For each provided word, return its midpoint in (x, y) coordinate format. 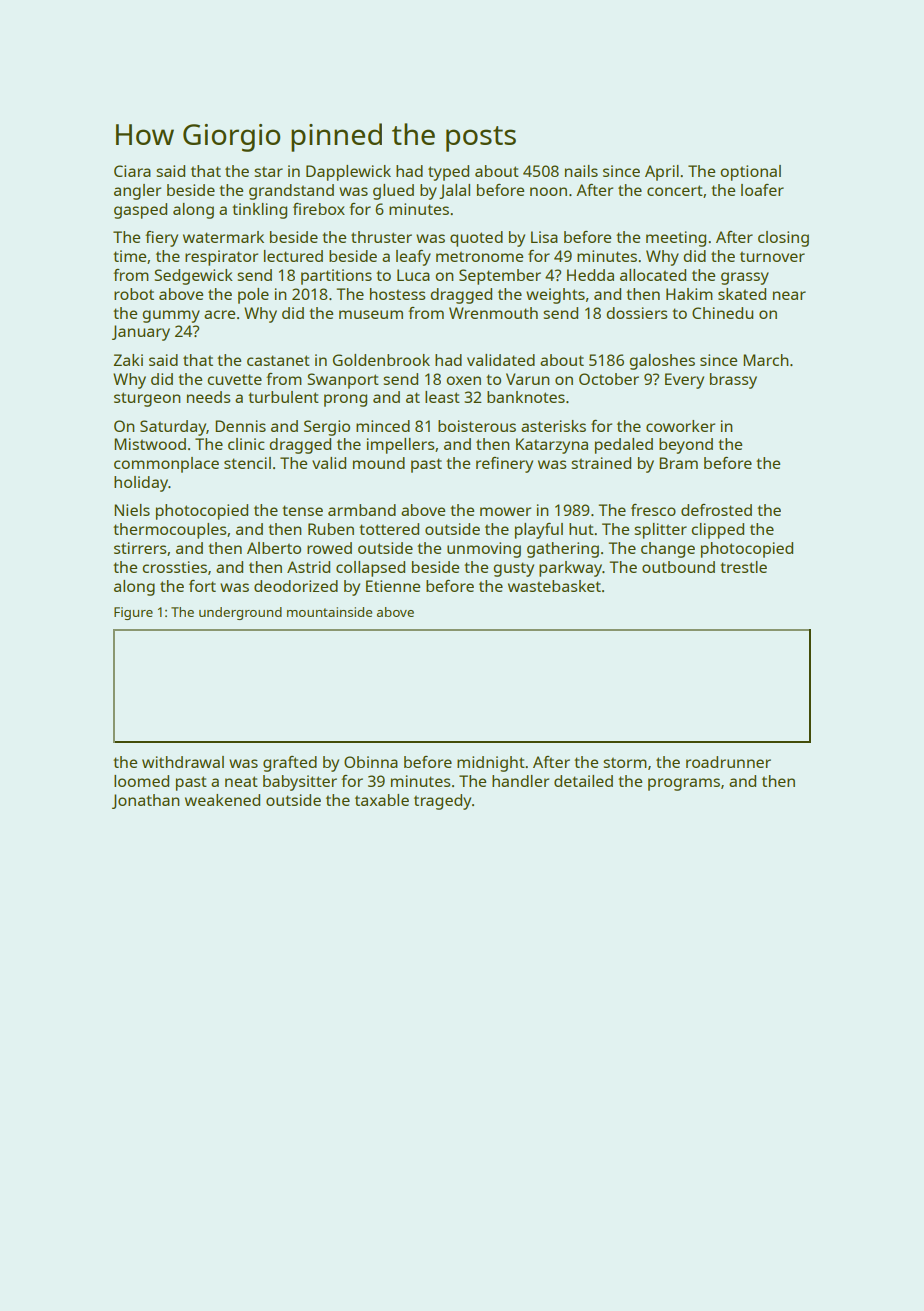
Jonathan (145, 801)
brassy (733, 381)
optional (750, 173)
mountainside (329, 612)
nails (581, 171)
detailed (583, 781)
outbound (678, 567)
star (268, 172)
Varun (527, 379)
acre (219, 314)
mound (379, 463)
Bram (678, 463)
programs (684, 784)
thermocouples (169, 531)
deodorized (296, 586)
